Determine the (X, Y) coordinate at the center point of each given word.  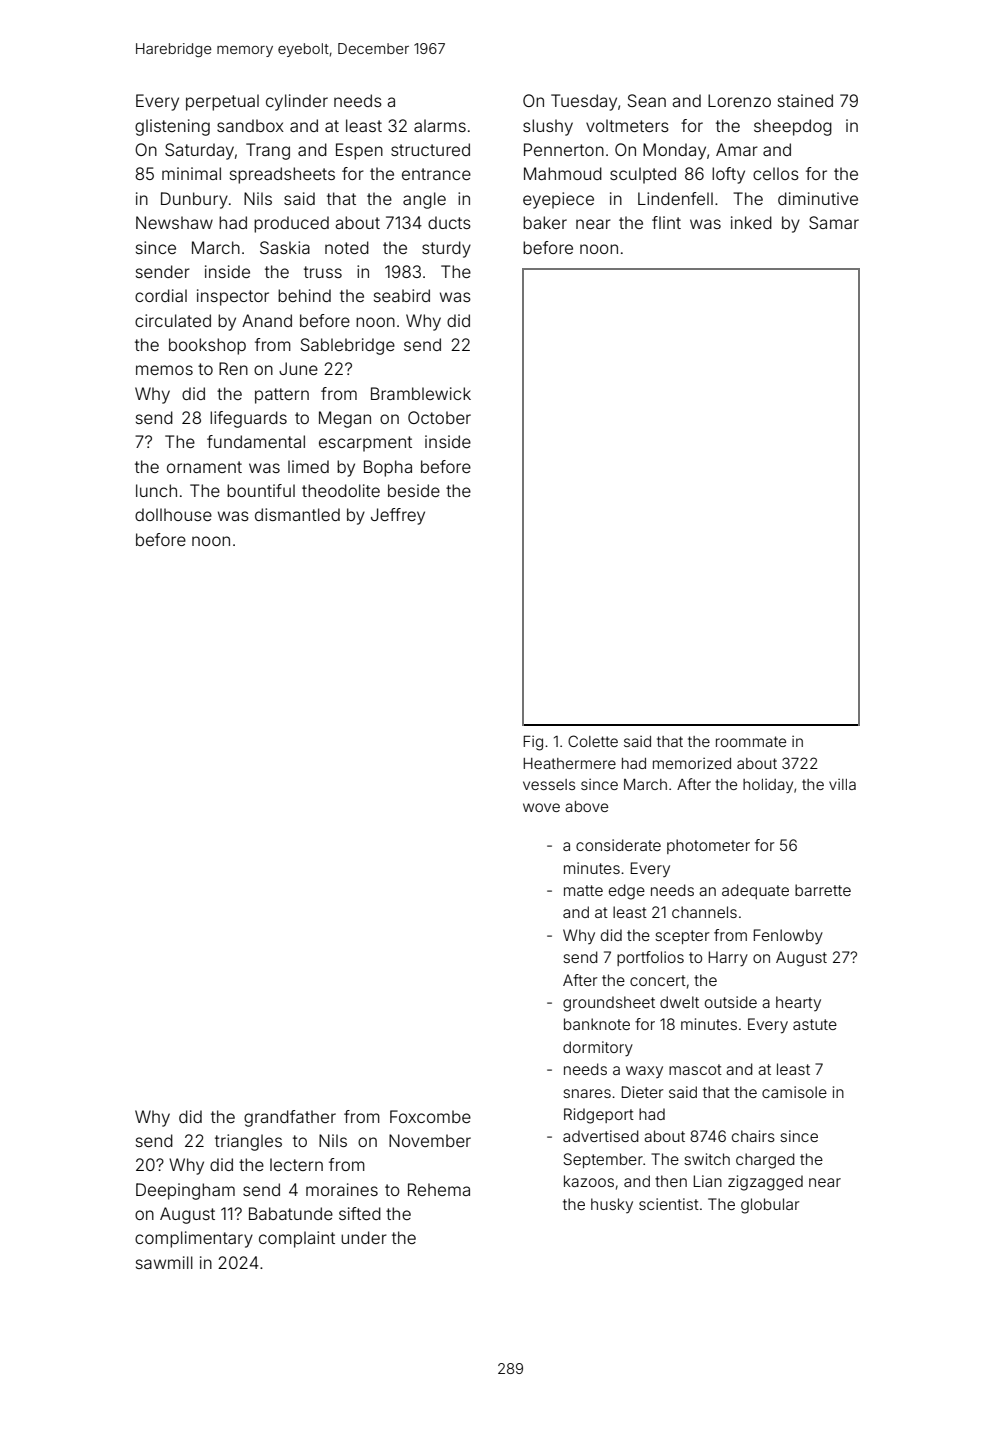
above (586, 806)
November (430, 1140)
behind (304, 295)
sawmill (164, 1262)
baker (545, 222)
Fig (533, 743)
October (439, 417)
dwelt (679, 1002)
